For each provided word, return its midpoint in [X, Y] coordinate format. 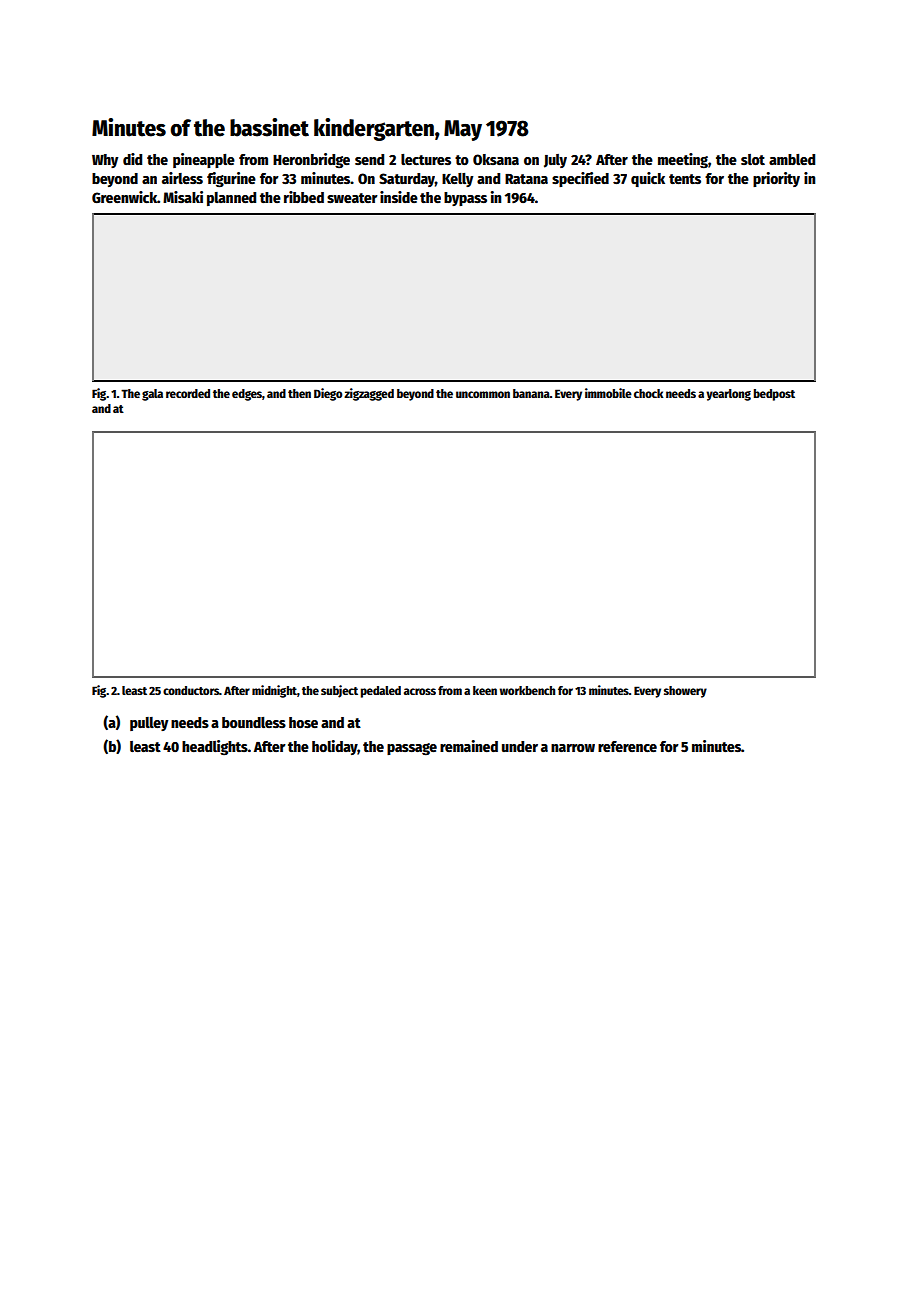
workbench [527, 690]
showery [685, 692]
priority [776, 179]
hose [303, 722]
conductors [191, 690]
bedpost [774, 395]
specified [580, 179]
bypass [465, 199]
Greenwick [124, 197]
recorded [188, 393]
